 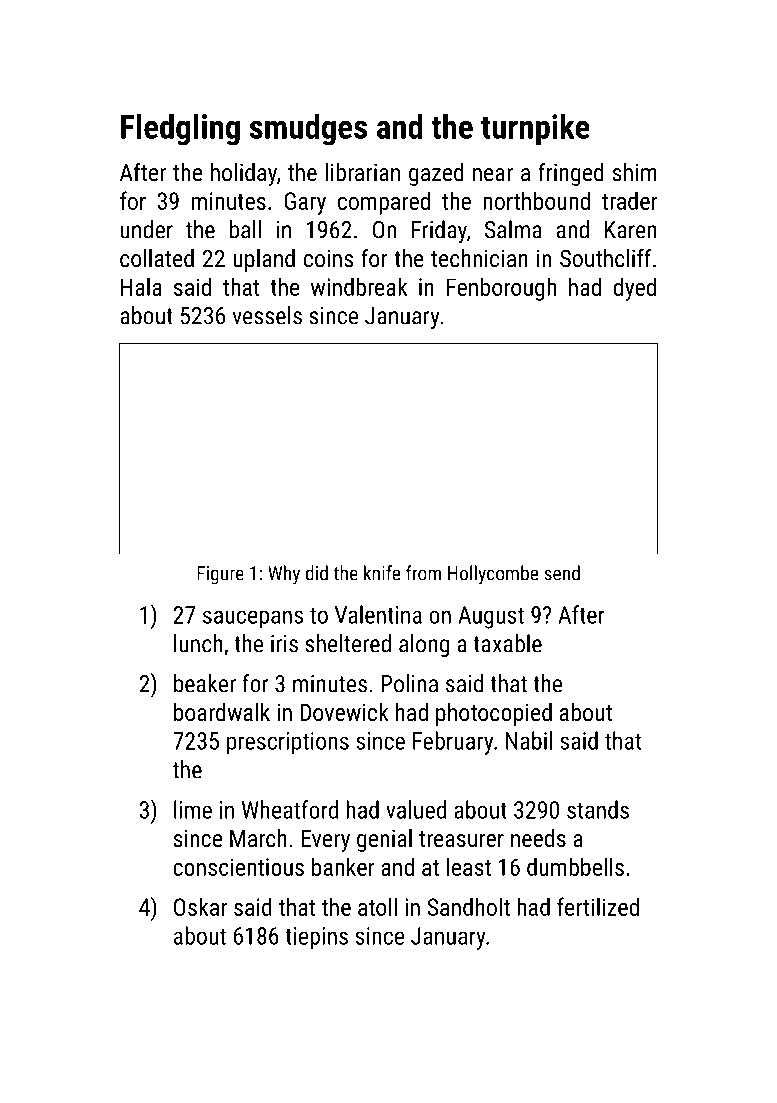 What do you see at coordinates (200, 906) in the screenshot?
I see `Oskar` at bounding box center [200, 906].
